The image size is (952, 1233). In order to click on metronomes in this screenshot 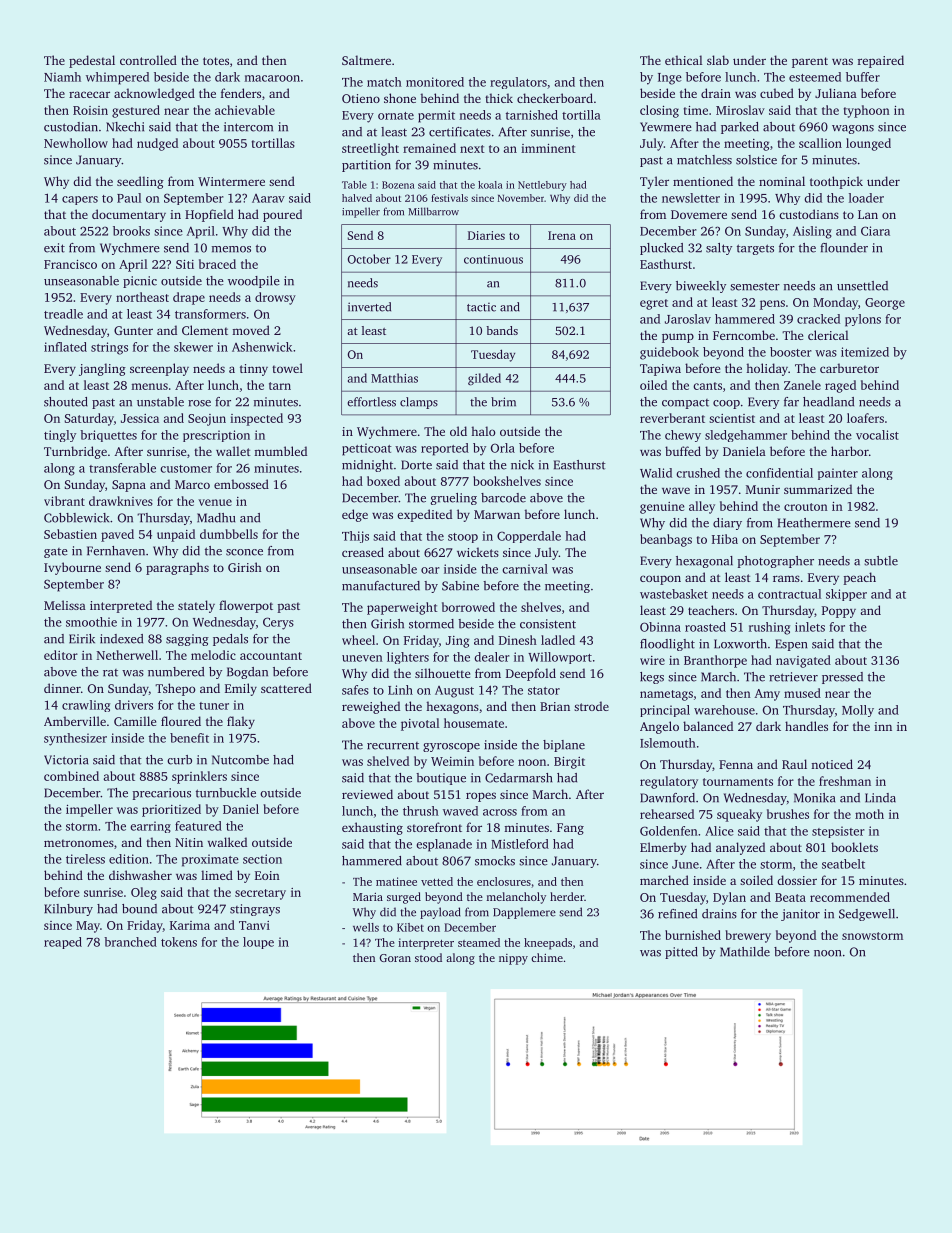, I will do `click(79, 843)`.
